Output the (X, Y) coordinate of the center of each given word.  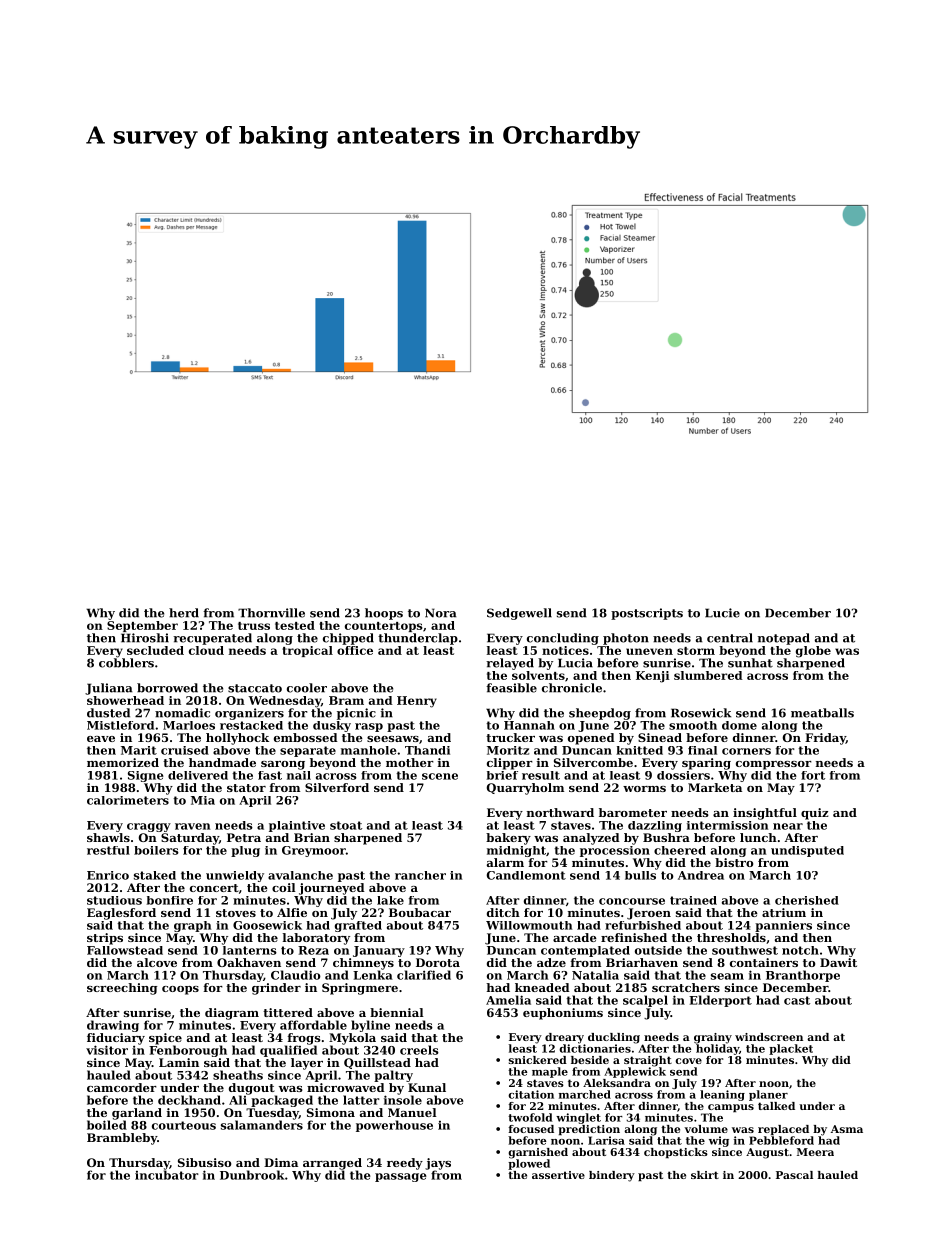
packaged (282, 1101)
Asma (847, 1129)
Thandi (427, 750)
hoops (384, 614)
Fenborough (188, 1051)
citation (531, 1094)
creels (419, 1050)
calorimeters (128, 800)
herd (184, 613)
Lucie (722, 613)
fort (813, 775)
